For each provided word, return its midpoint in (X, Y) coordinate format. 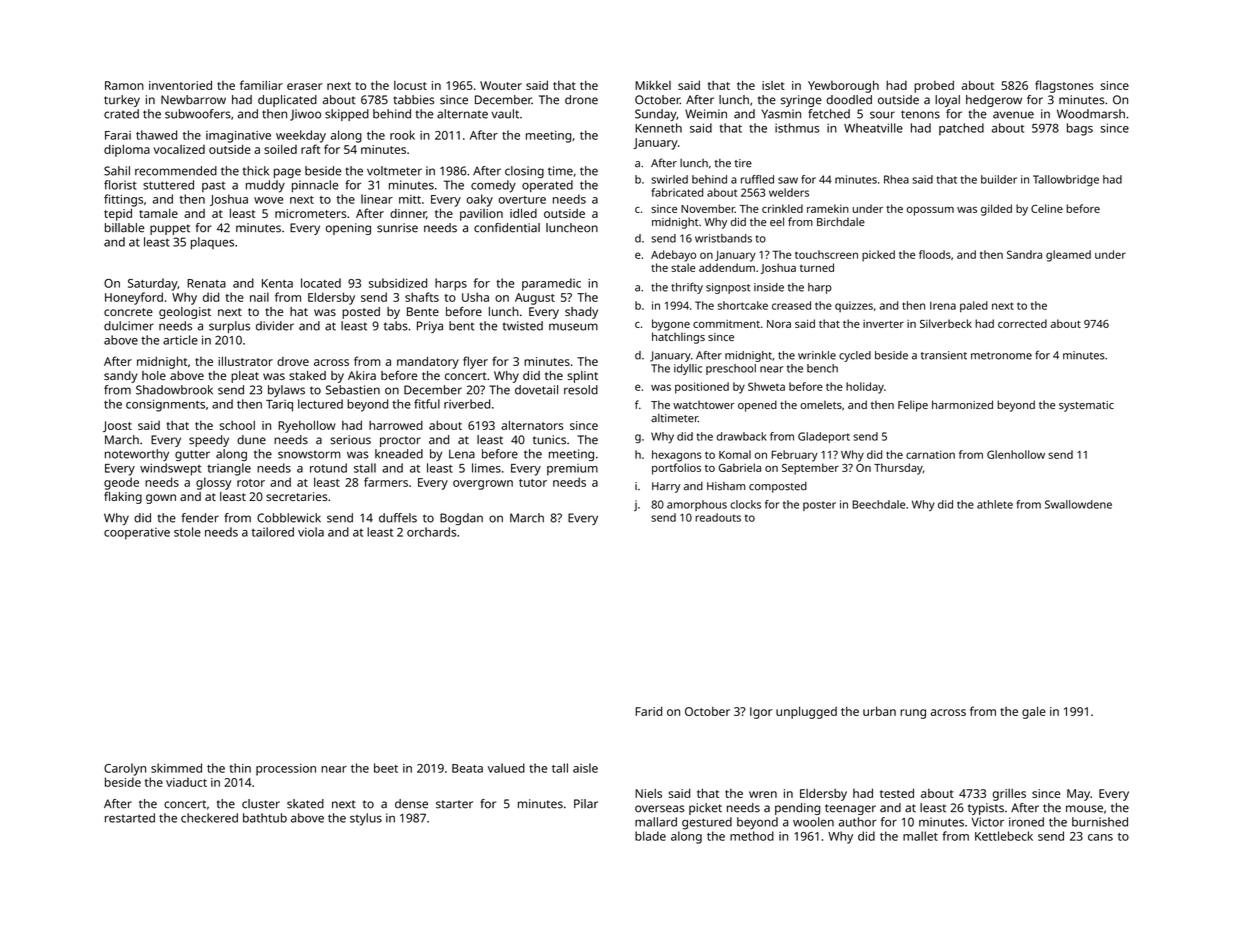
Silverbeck (946, 323)
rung (913, 714)
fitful (427, 404)
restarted (130, 818)
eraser (305, 86)
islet (773, 85)
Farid (648, 711)
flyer (475, 362)
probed (934, 86)
